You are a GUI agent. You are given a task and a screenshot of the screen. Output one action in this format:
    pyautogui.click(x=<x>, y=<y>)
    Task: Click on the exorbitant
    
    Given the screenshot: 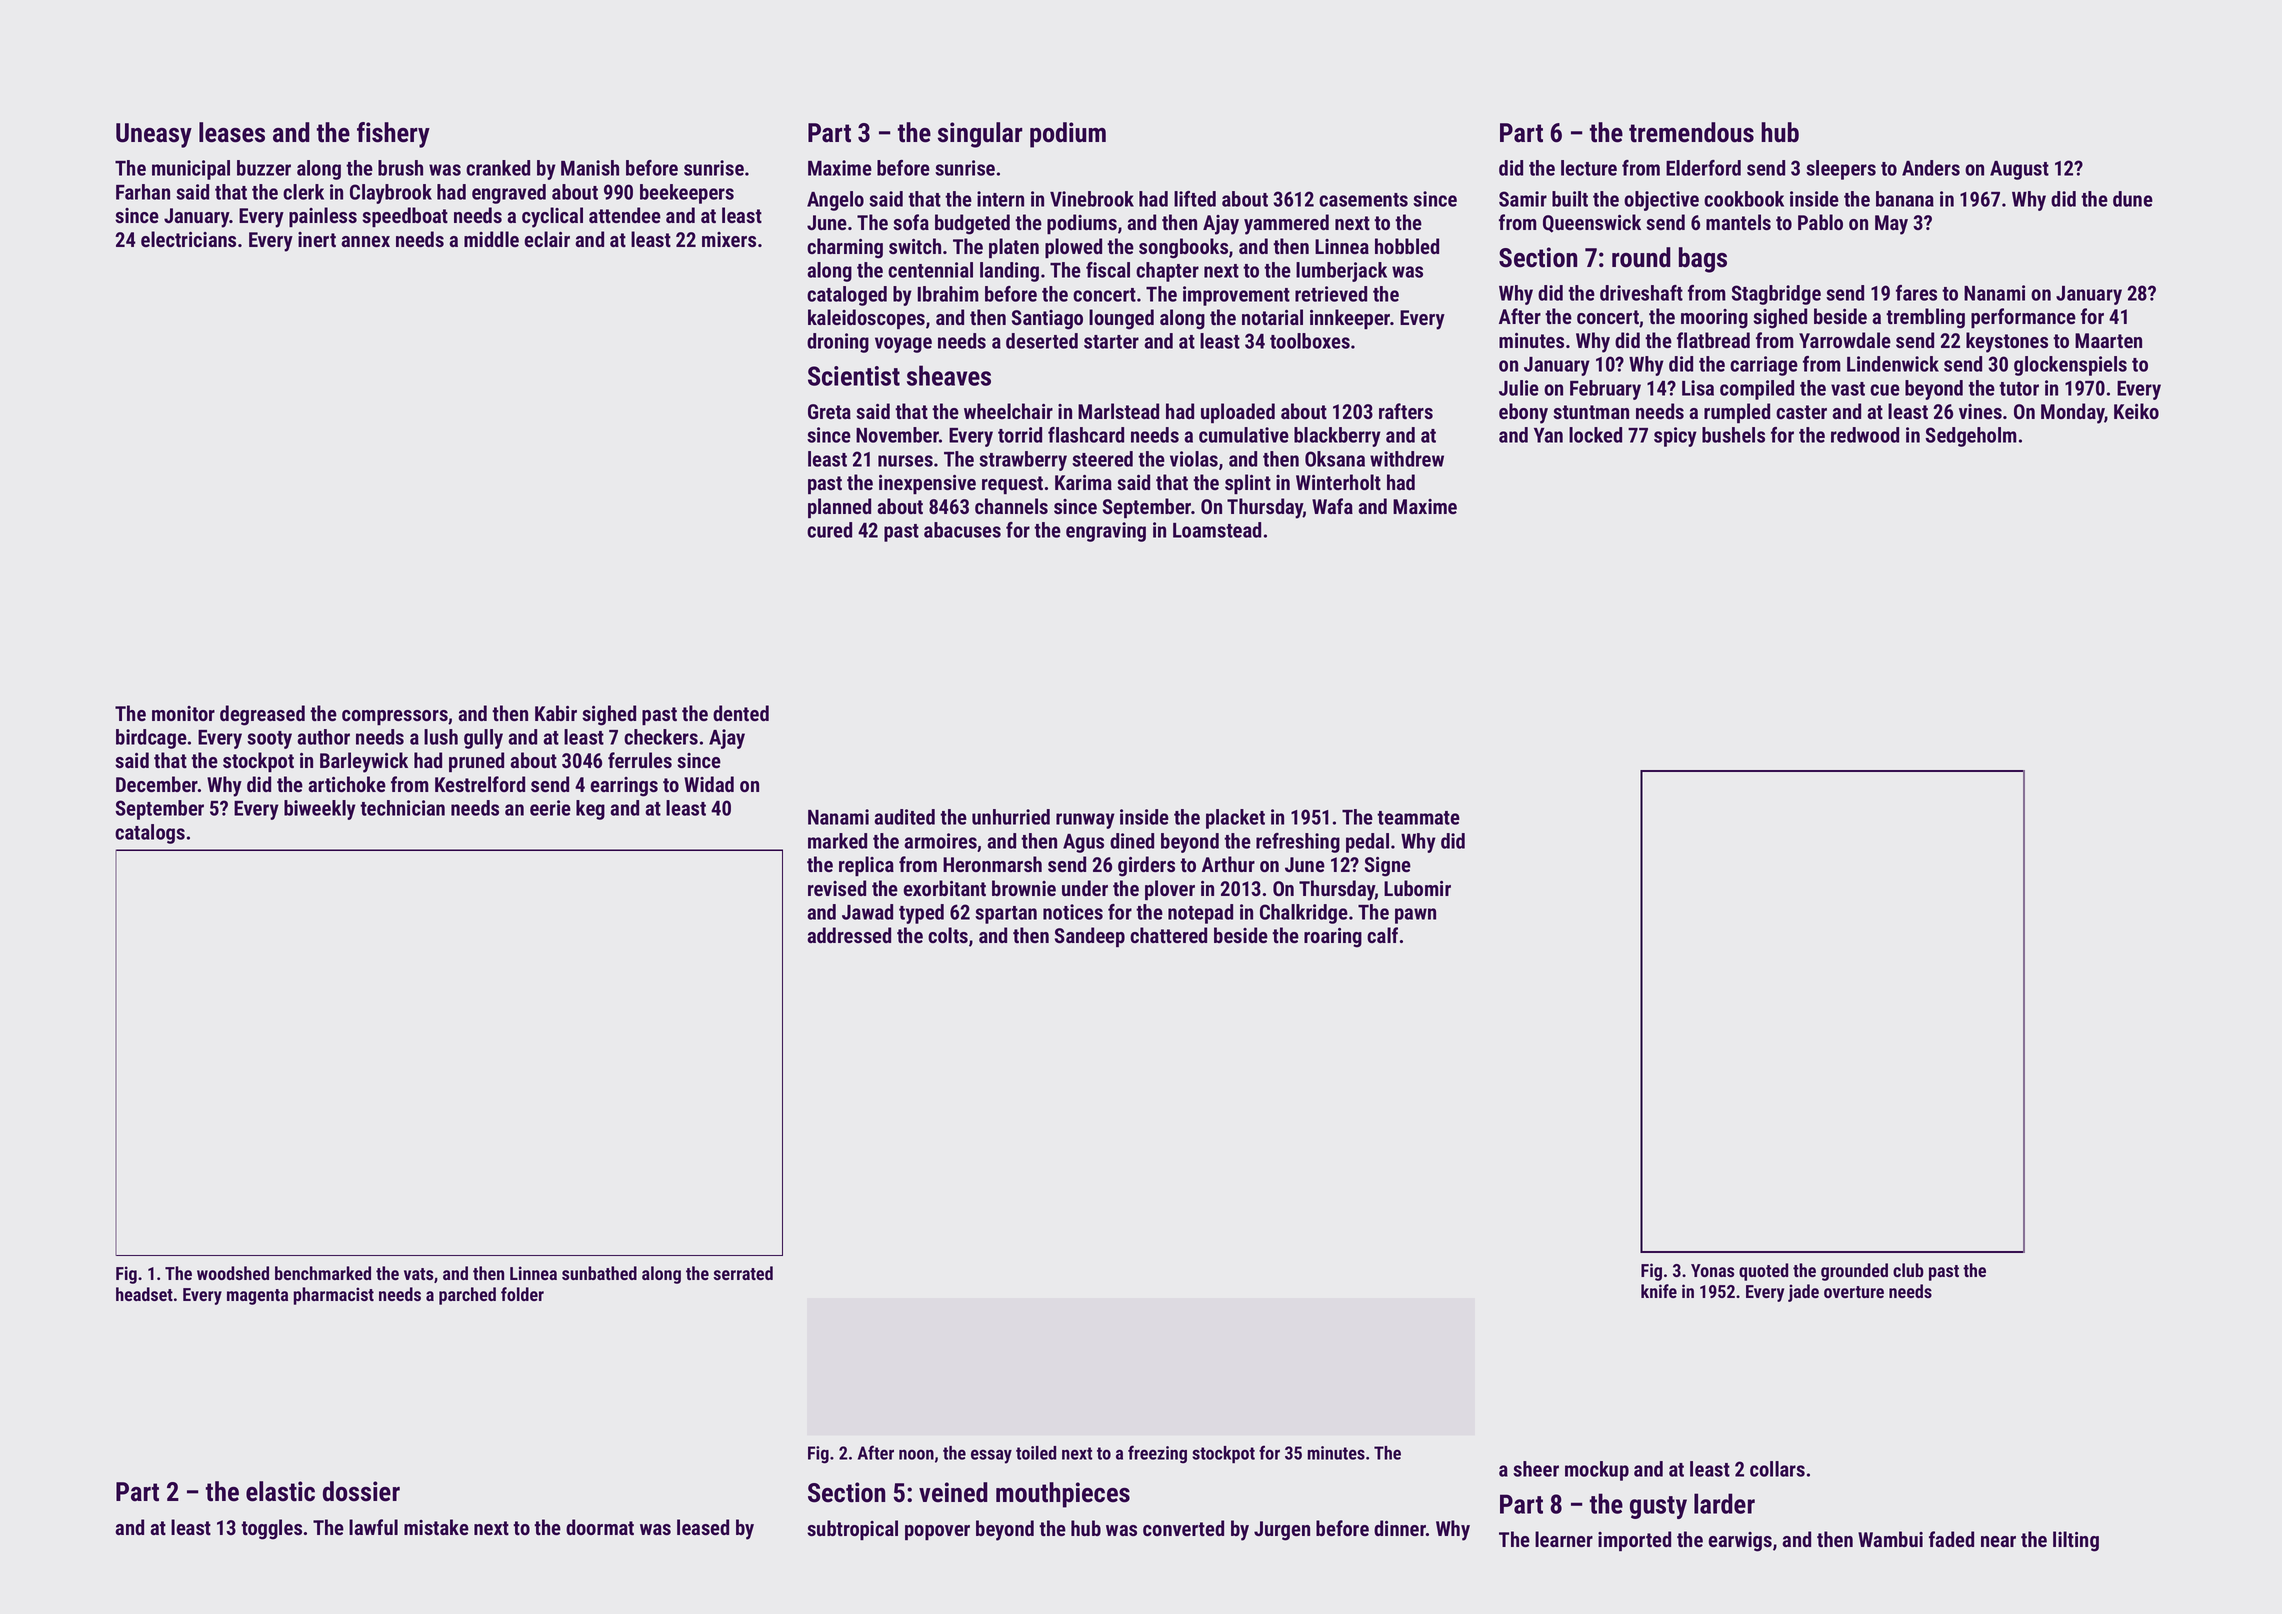 What is the action you would take?
    pyautogui.click(x=945, y=888)
